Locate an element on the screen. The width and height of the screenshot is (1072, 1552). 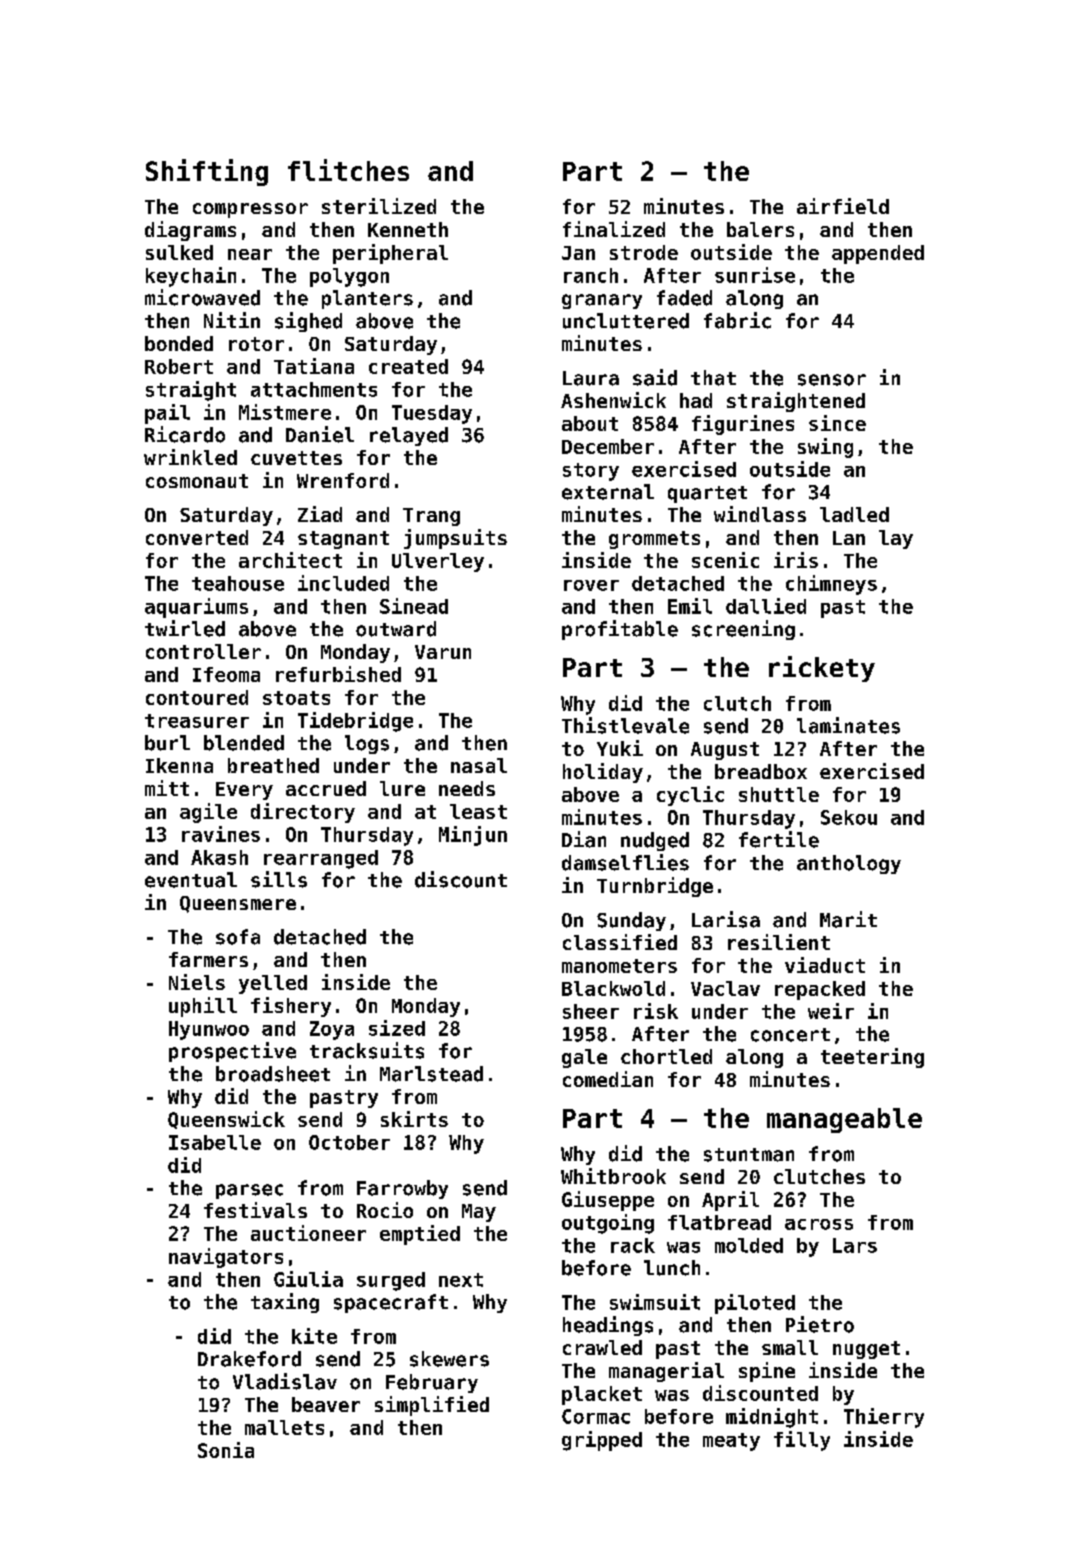
simplified is located at coordinates (432, 1406).
